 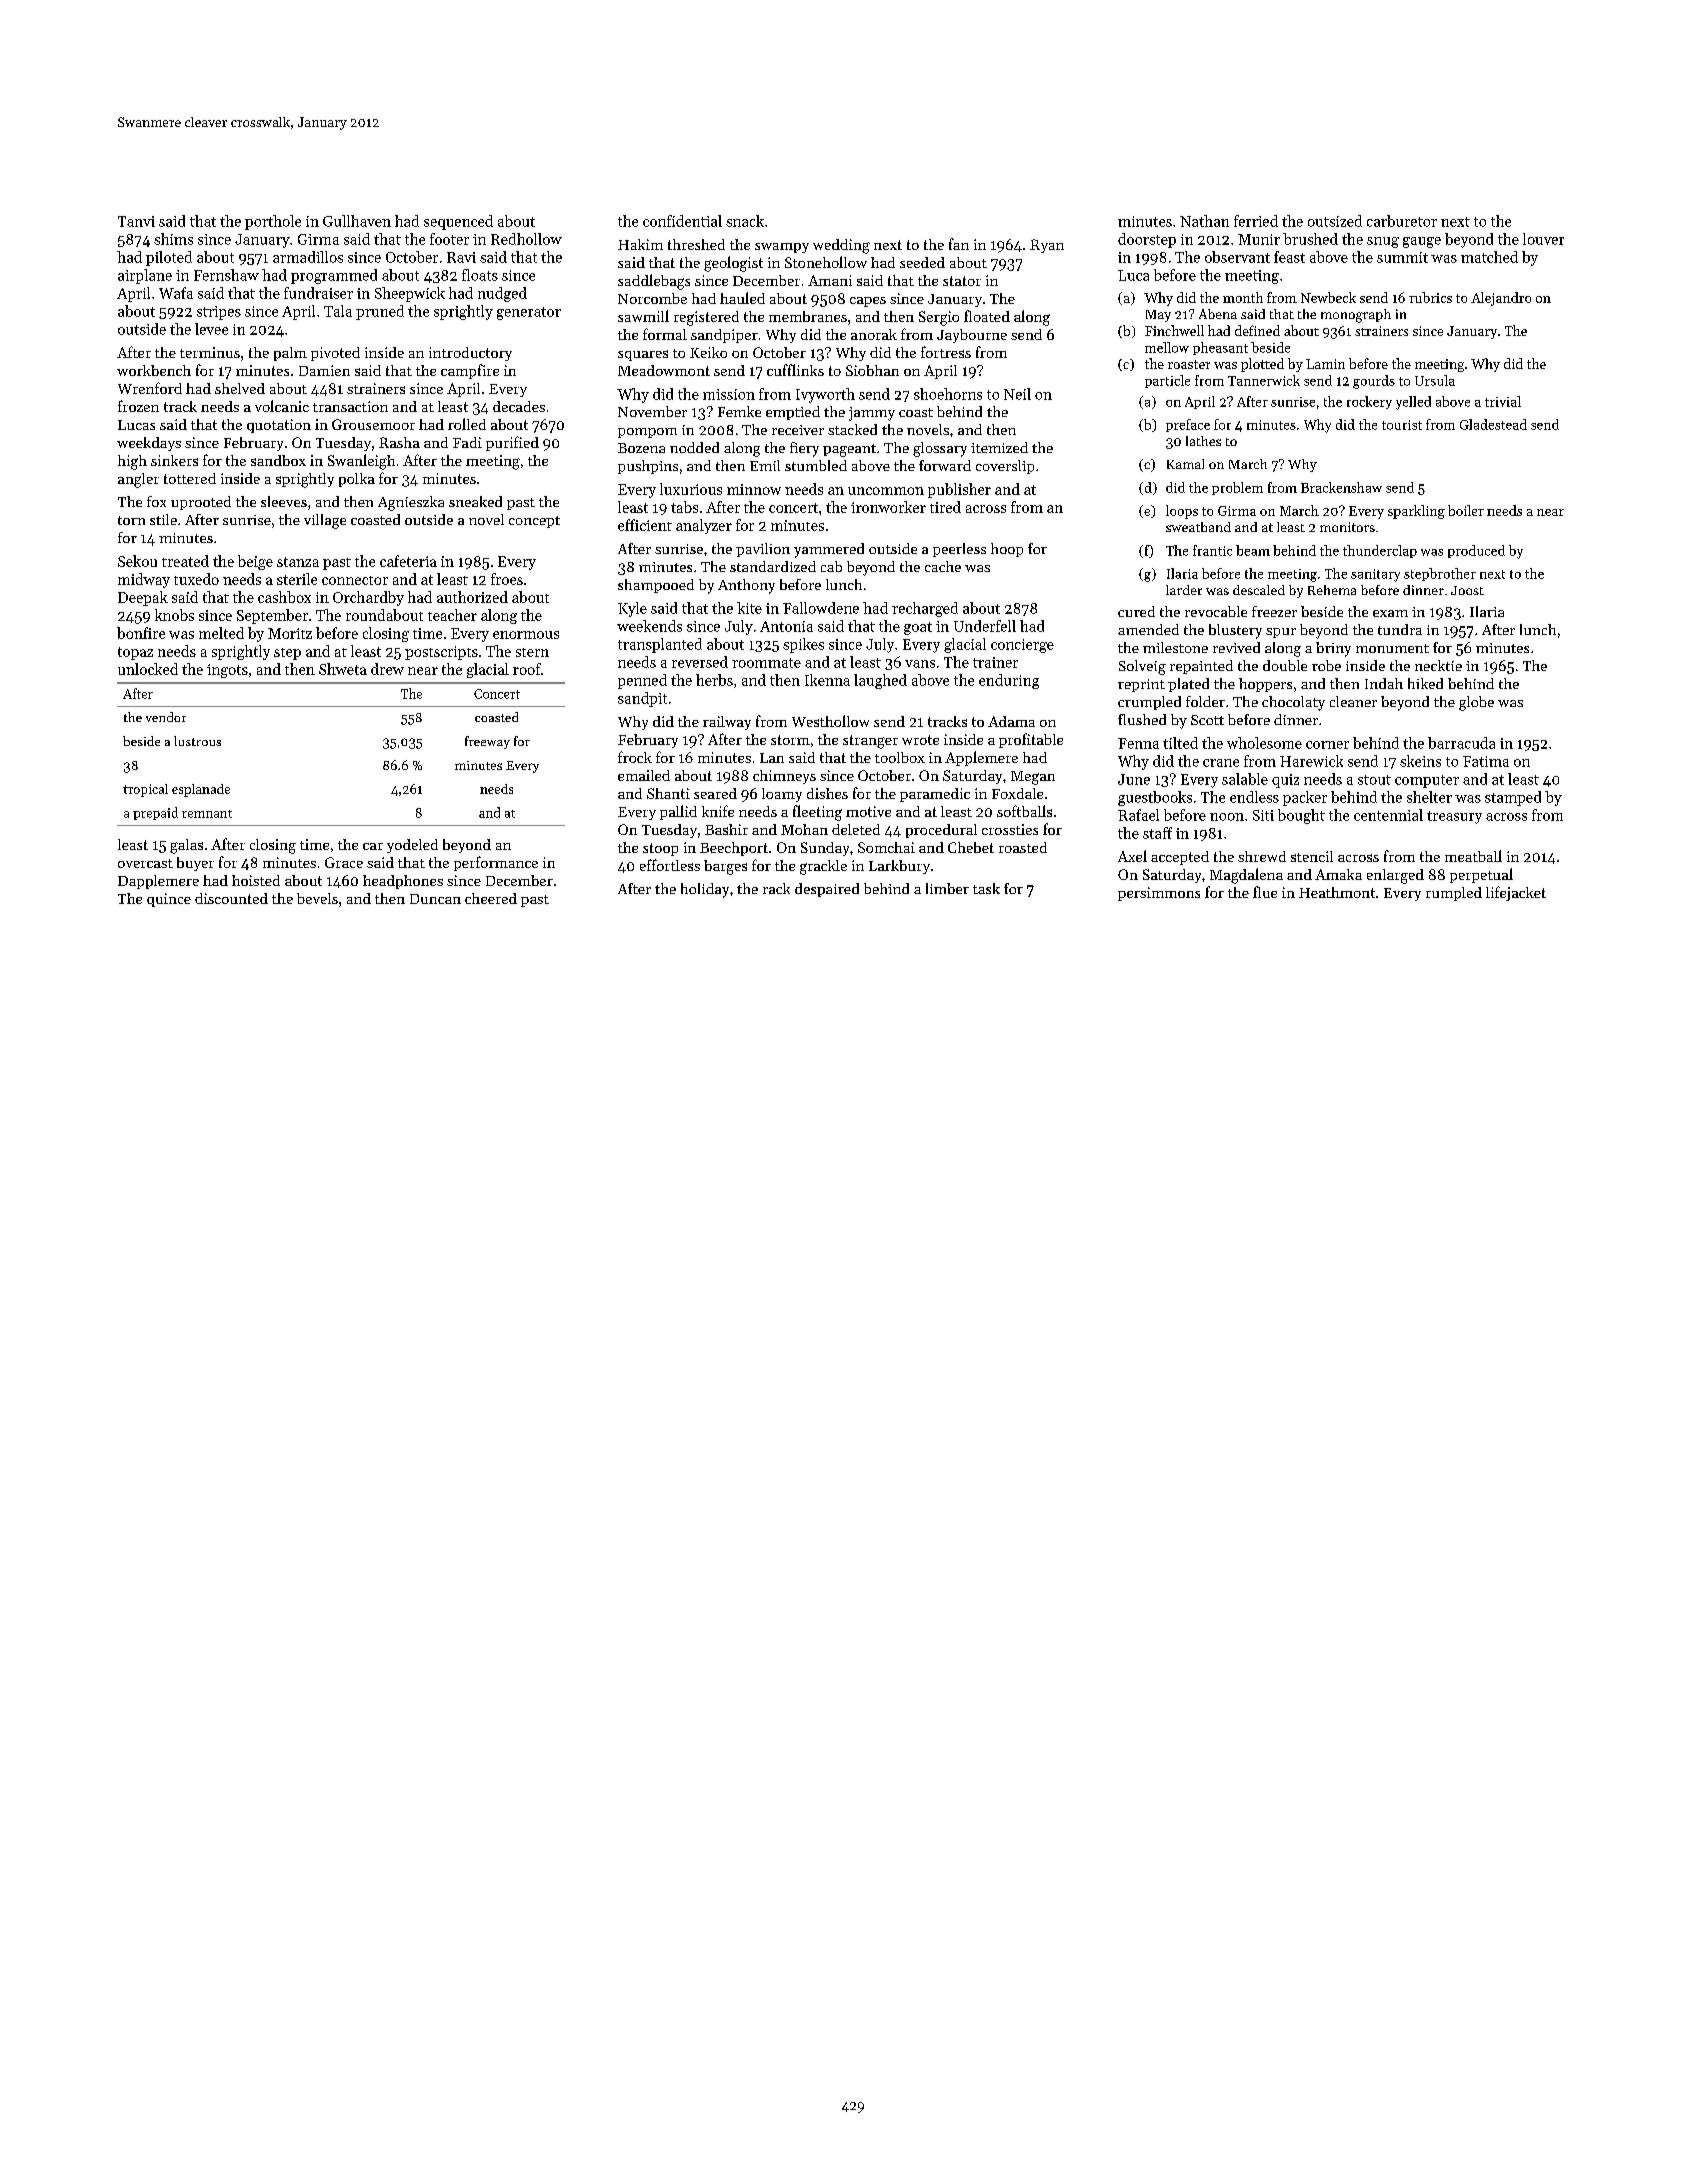 What do you see at coordinates (642, 699) in the screenshot?
I see `sandpit` at bounding box center [642, 699].
